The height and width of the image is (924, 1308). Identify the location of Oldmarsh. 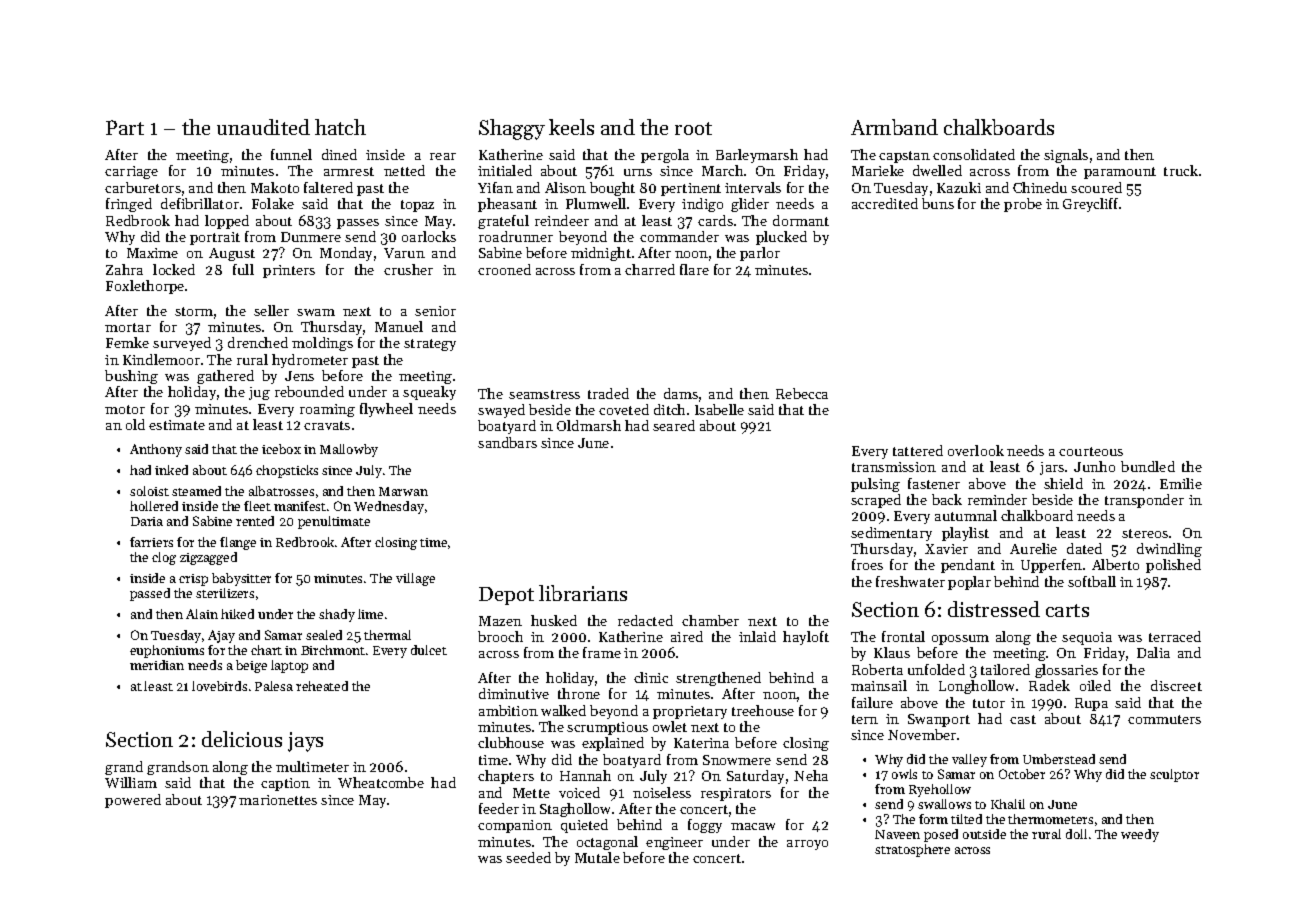
(589, 425).
